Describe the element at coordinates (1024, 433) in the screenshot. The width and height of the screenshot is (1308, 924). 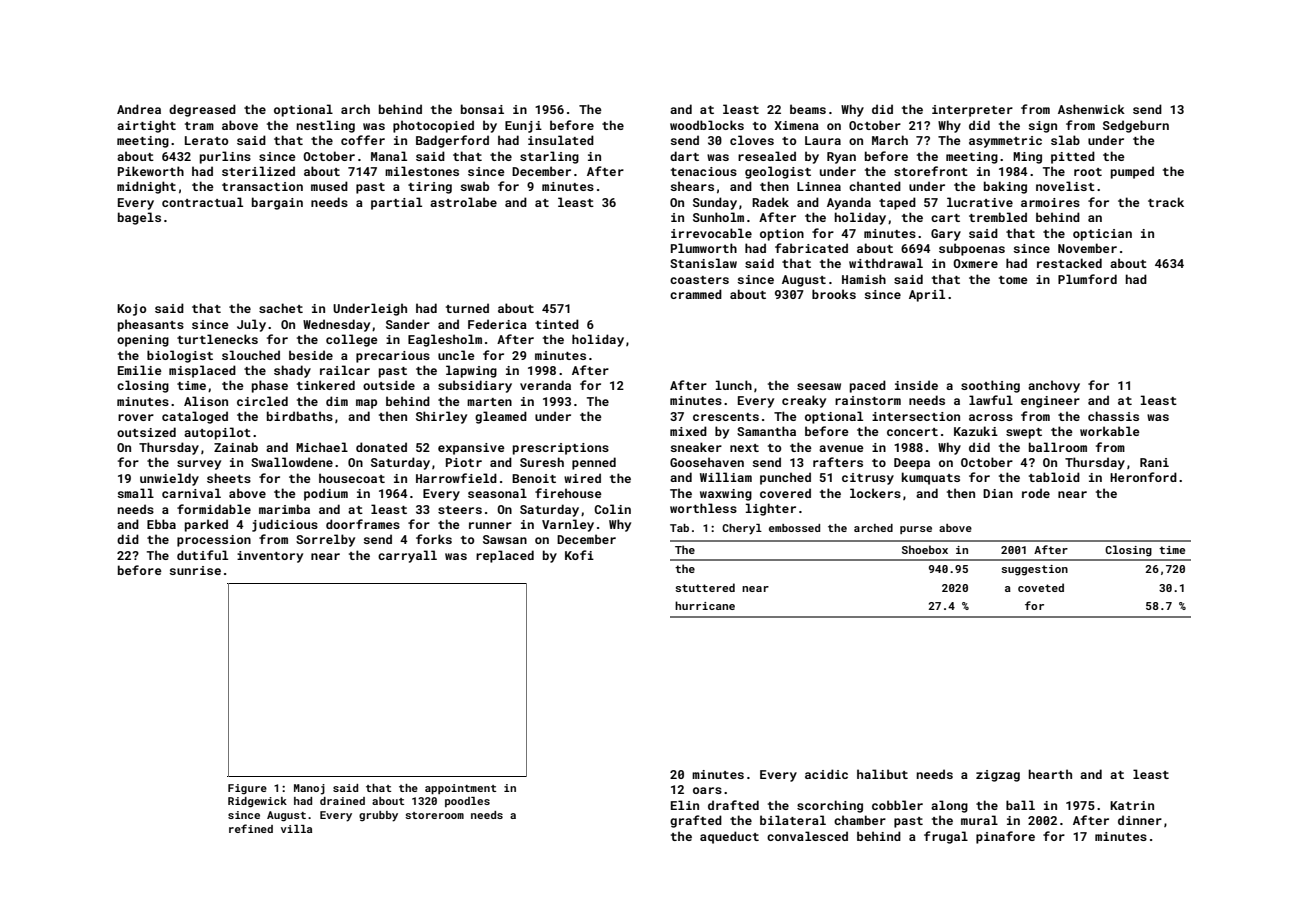
I see `swept` at that location.
